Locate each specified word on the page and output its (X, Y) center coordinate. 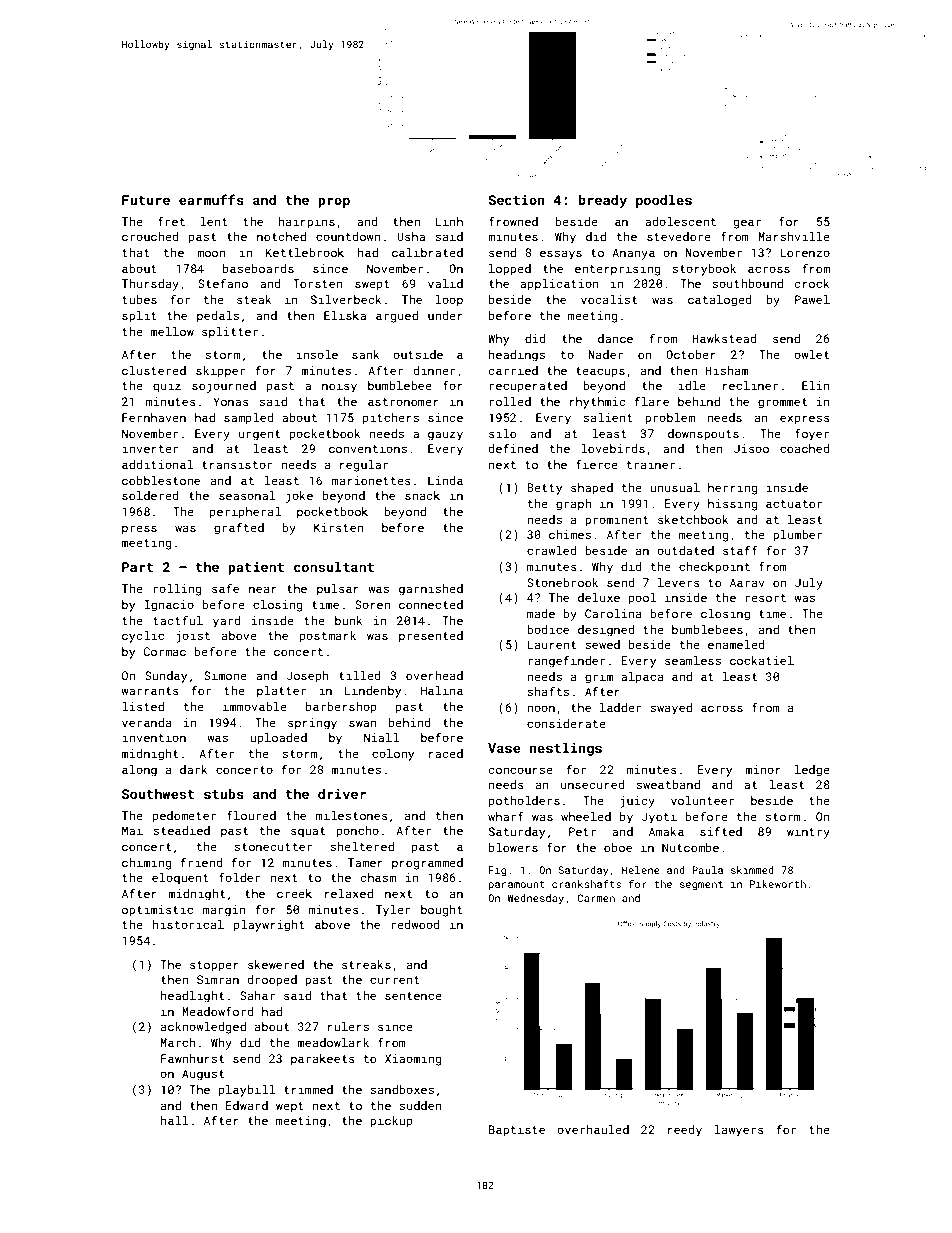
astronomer (403, 402)
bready (603, 201)
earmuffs (211, 199)
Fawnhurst (192, 1058)
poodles (664, 201)
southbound (747, 283)
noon (541, 708)
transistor (237, 464)
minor (763, 769)
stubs (224, 793)
